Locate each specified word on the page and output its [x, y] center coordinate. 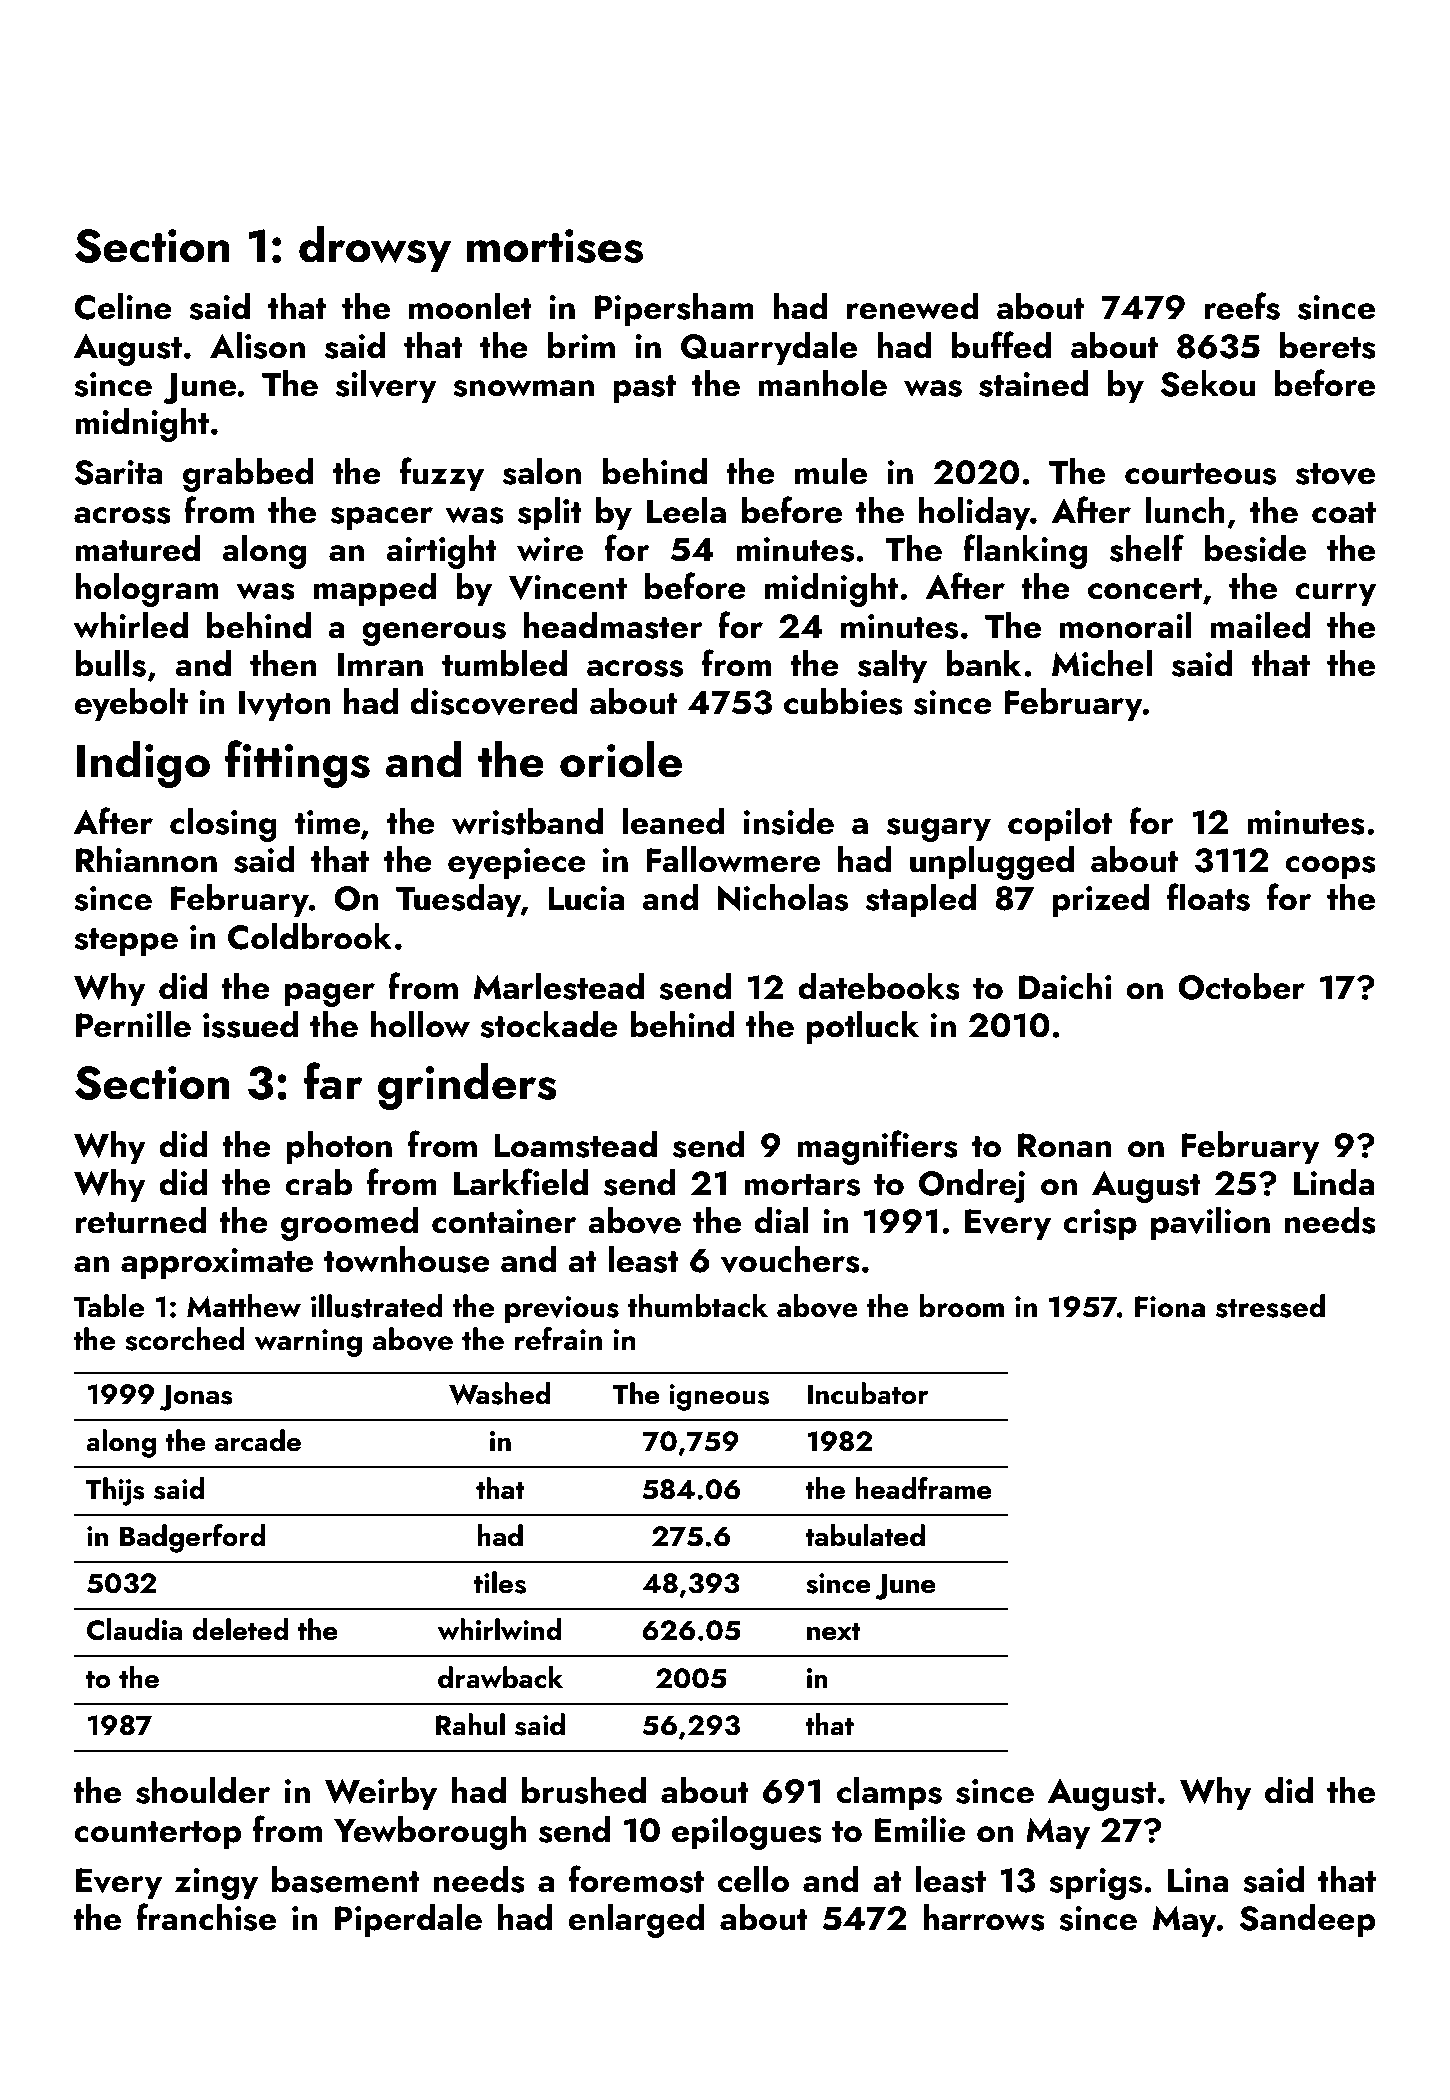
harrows [984, 1917]
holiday [974, 514]
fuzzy [442, 474]
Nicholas [783, 897]
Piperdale [408, 1921]
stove [1335, 474]
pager [330, 995]
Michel [1102, 663]
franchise [206, 1917]
